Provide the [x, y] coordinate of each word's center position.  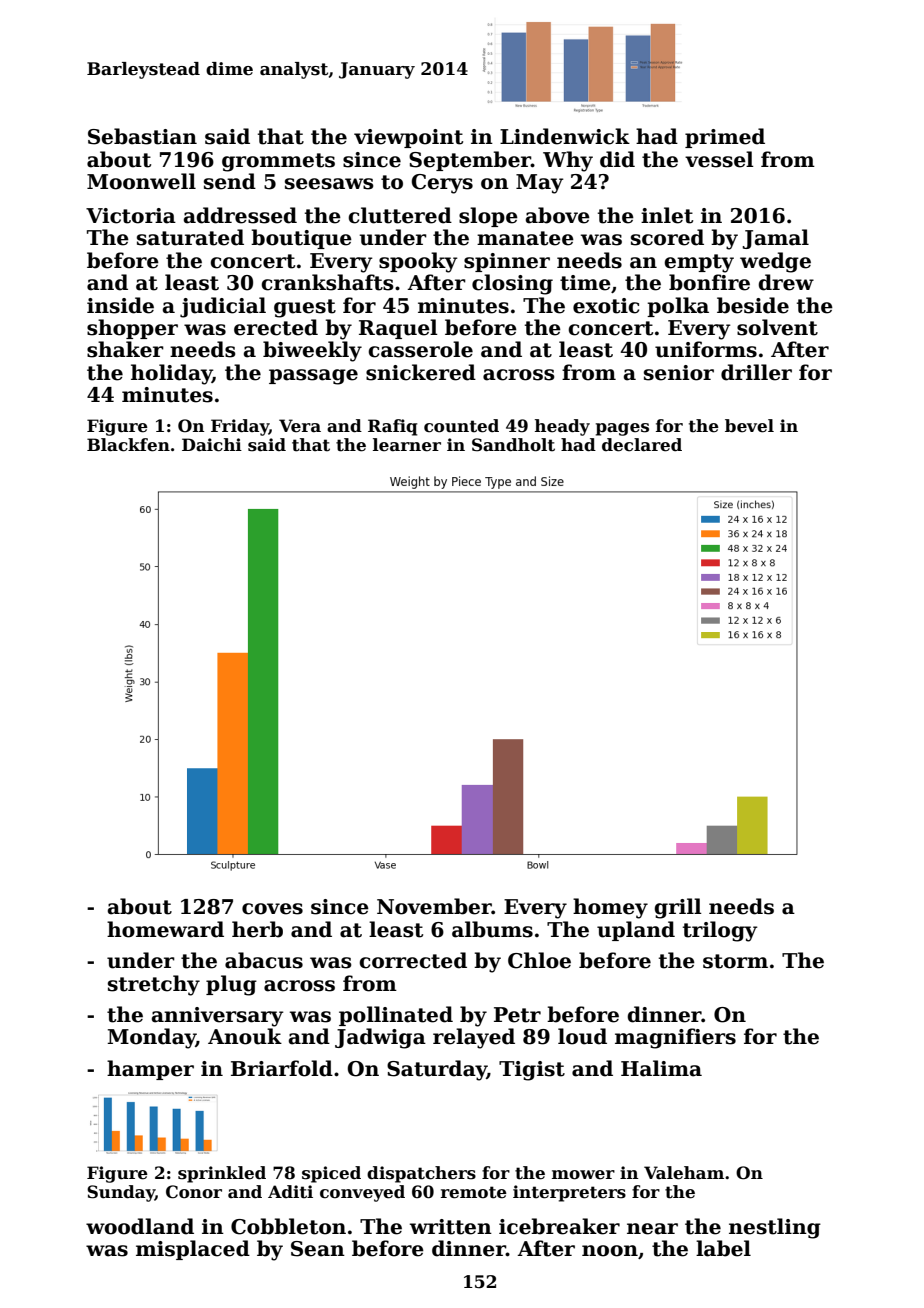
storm [735, 961]
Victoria [131, 216]
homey [610, 908]
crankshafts [327, 282]
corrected [413, 960]
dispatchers [421, 1174]
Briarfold [282, 1068]
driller [756, 372]
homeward [165, 929]
